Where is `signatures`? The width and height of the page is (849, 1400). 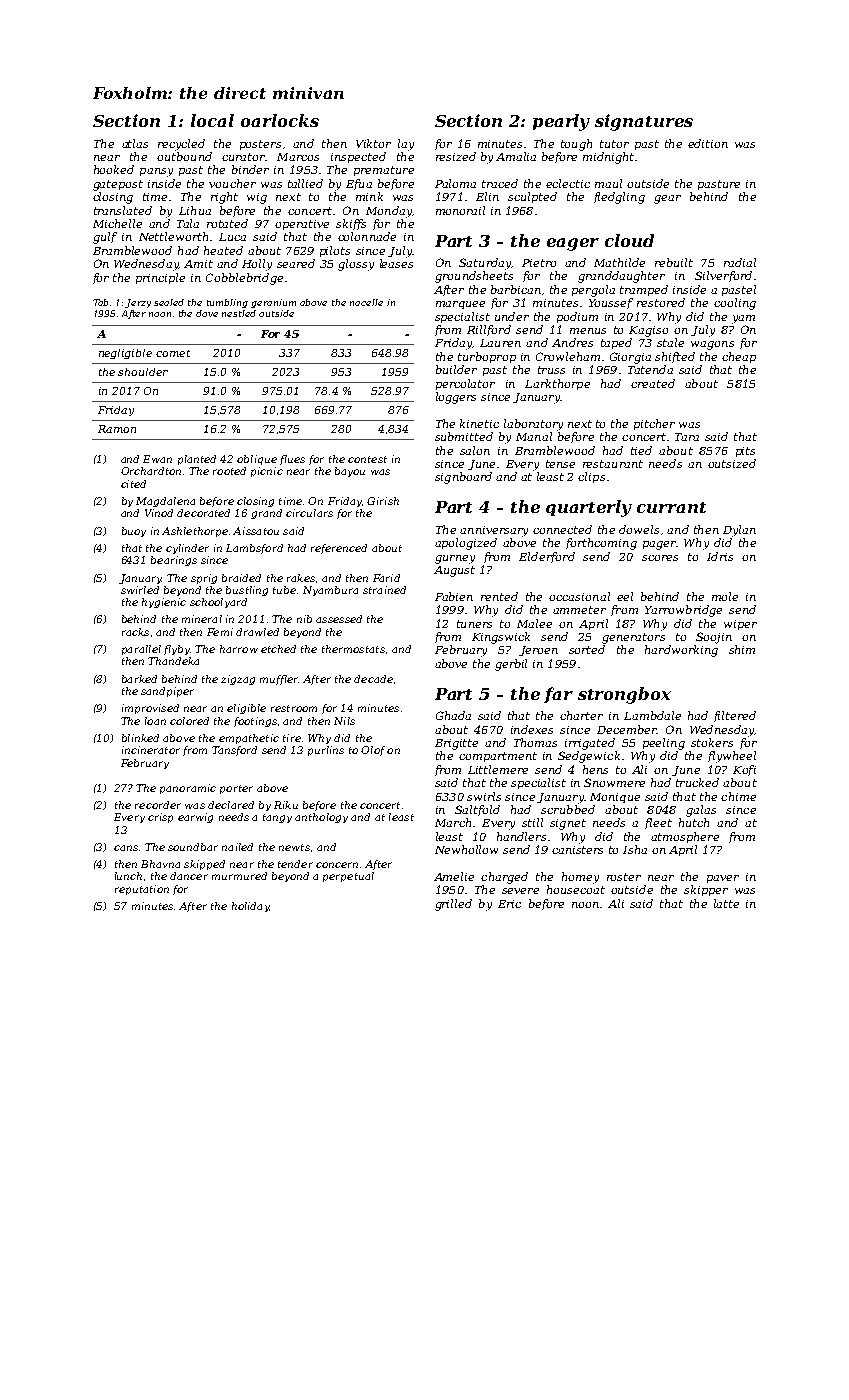
signatures is located at coordinates (644, 122).
